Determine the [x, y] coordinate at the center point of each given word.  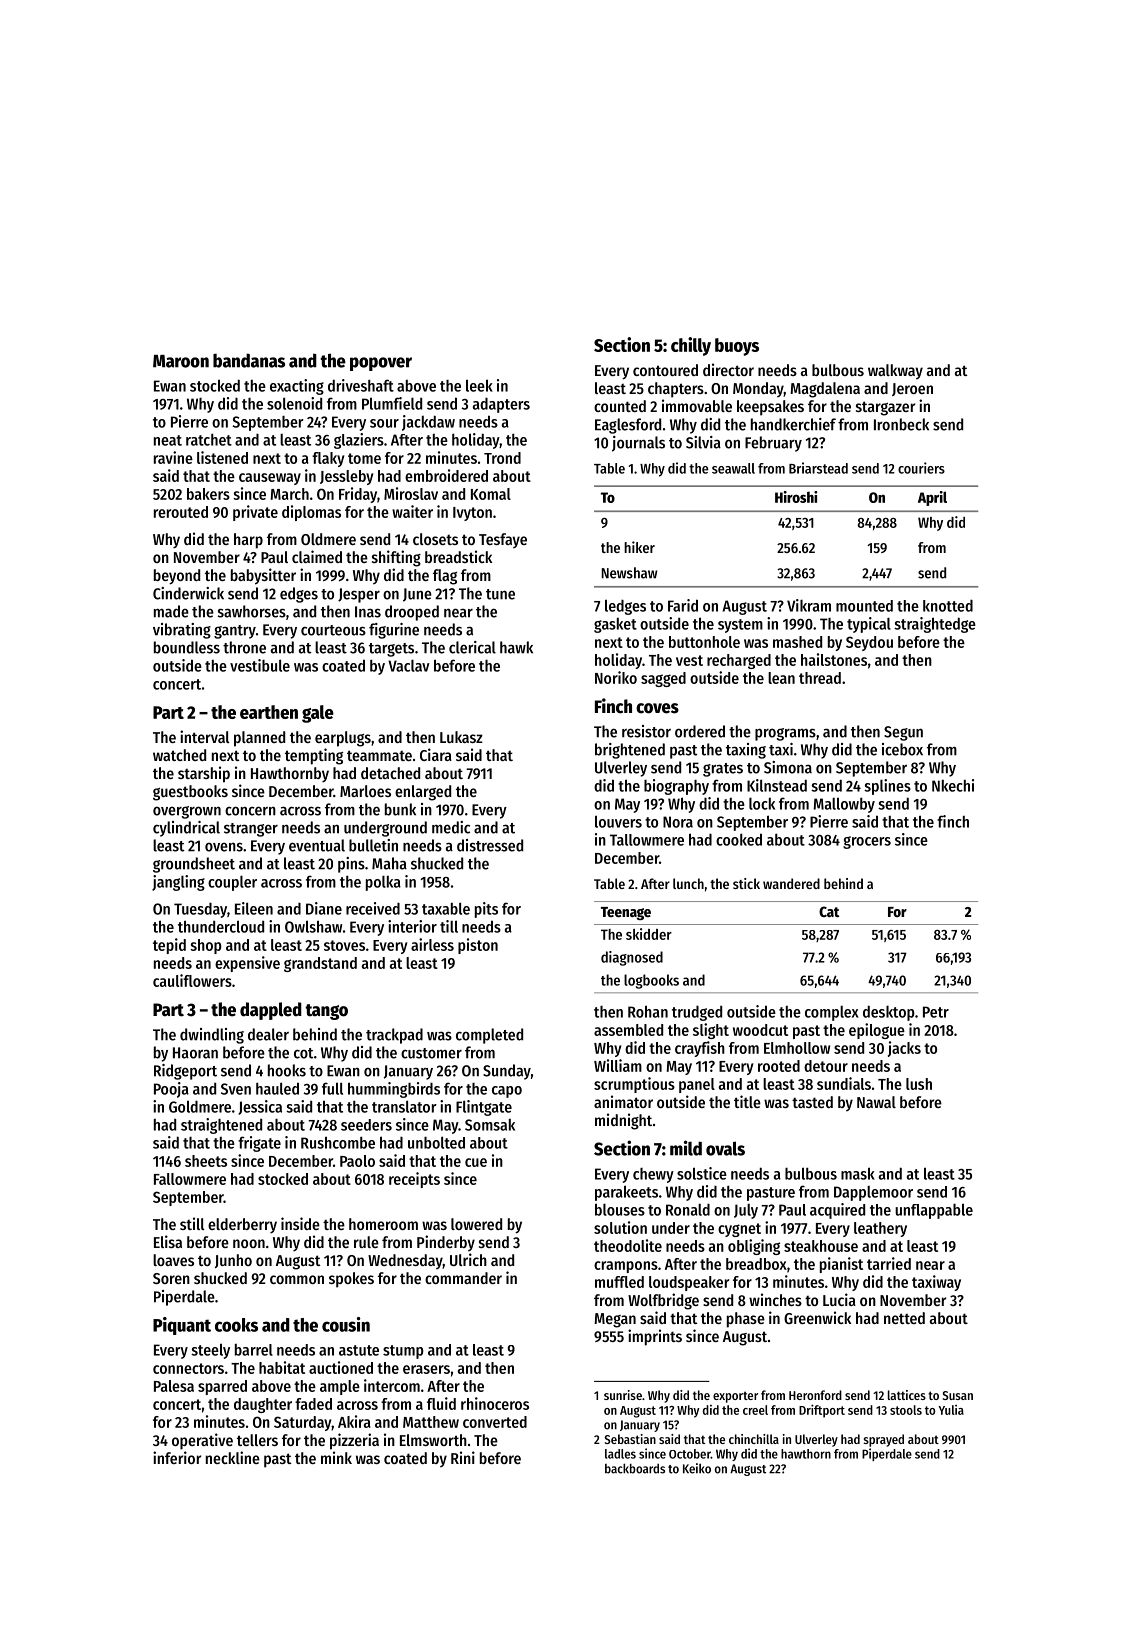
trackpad [394, 1036]
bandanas [249, 360]
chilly [691, 346]
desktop [889, 1013]
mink [336, 1457]
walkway [895, 371]
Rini [463, 1457]
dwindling [212, 1036]
